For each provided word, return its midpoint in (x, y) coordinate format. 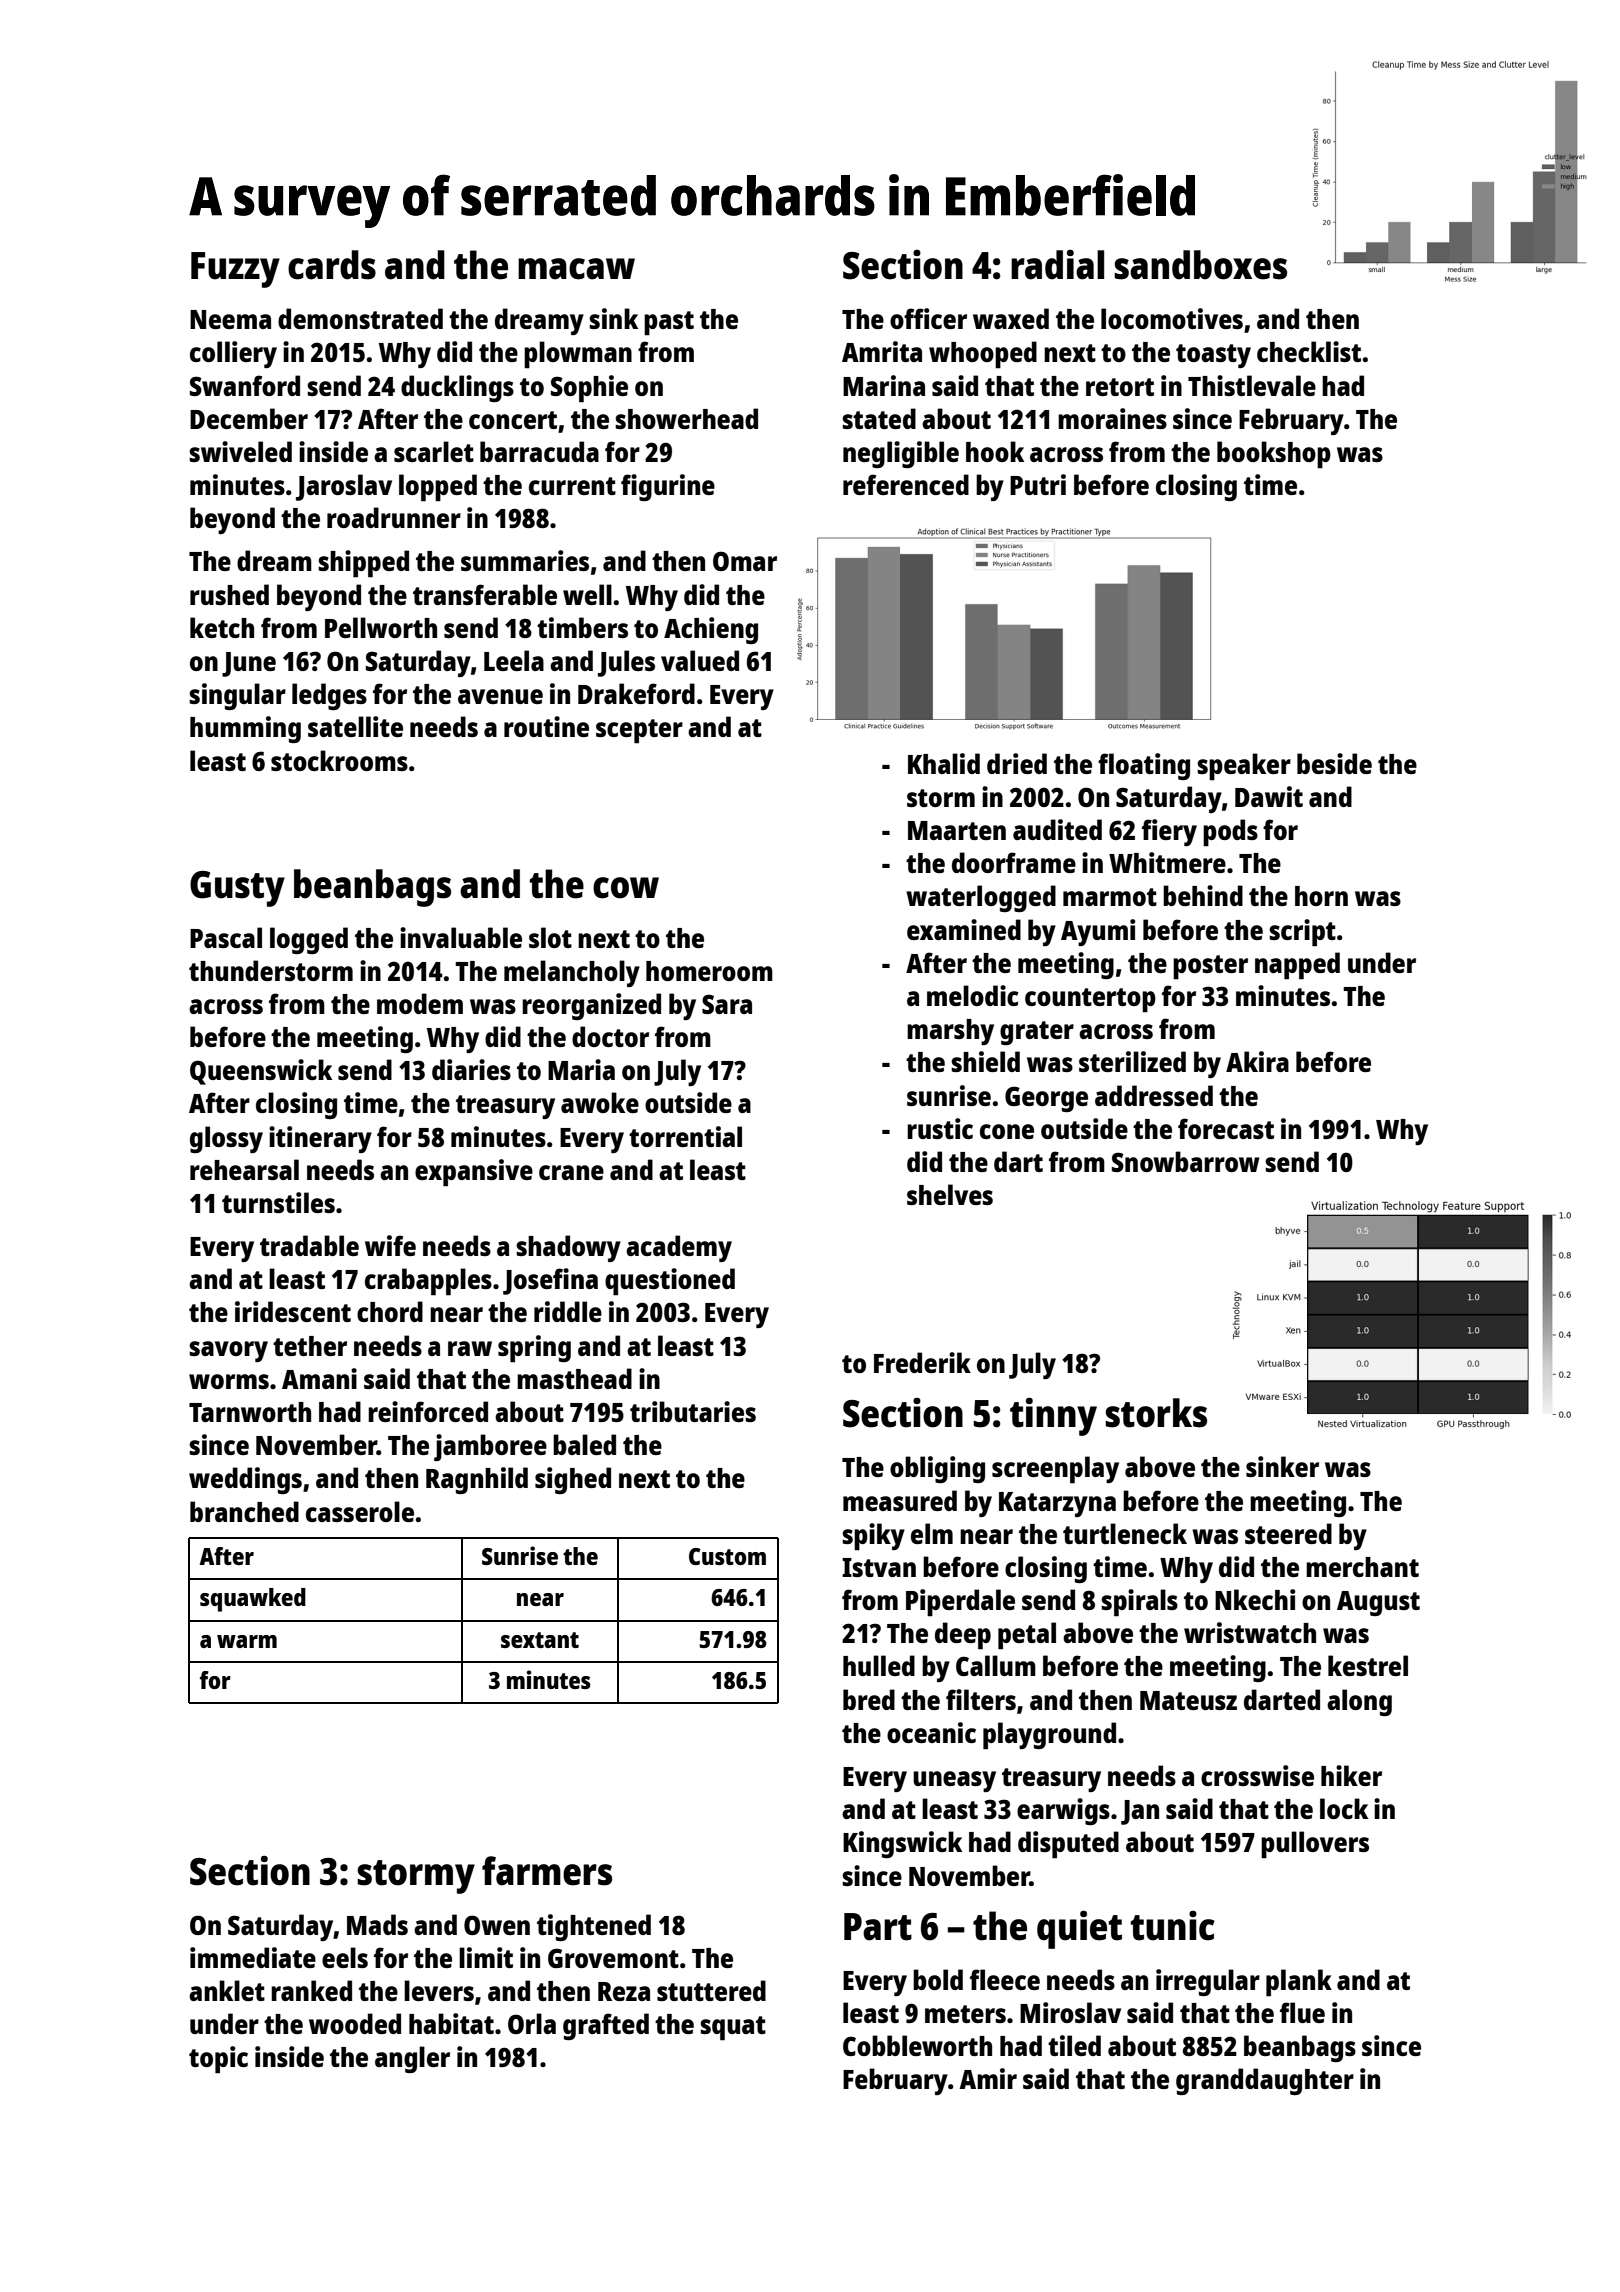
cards (332, 265)
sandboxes (1200, 265)
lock (1344, 1808)
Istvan (879, 1567)
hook (995, 451)
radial (1057, 264)
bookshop (1274, 455)
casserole (360, 1511)
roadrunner (394, 517)
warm (247, 1641)
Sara (727, 1004)
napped (1297, 966)
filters (981, 1699)
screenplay (1055, 1470)
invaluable (461, 937)
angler (412, 2059)
